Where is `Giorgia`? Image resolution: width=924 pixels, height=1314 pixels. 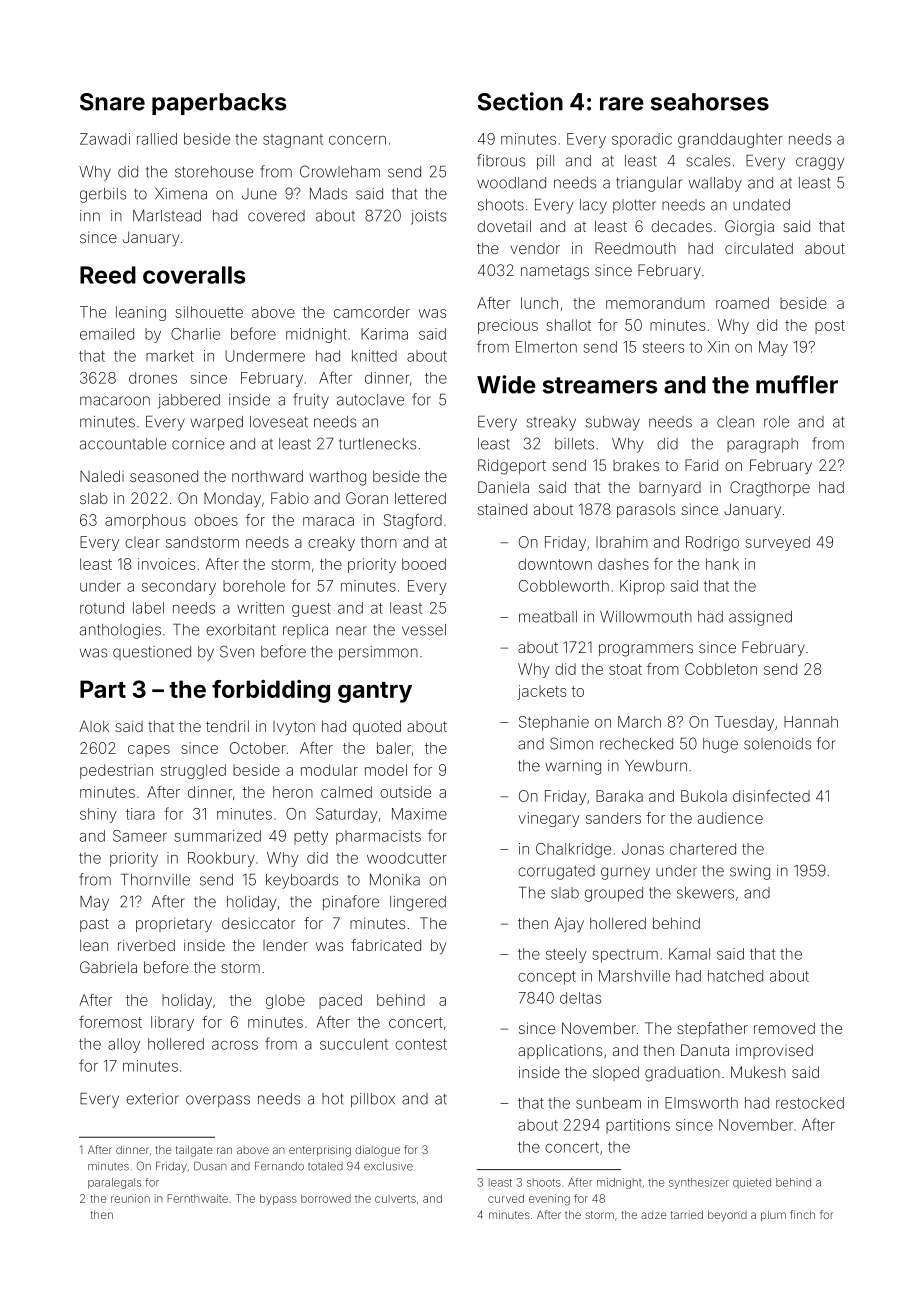
Giorgia is located at coordinates (749, 228).
